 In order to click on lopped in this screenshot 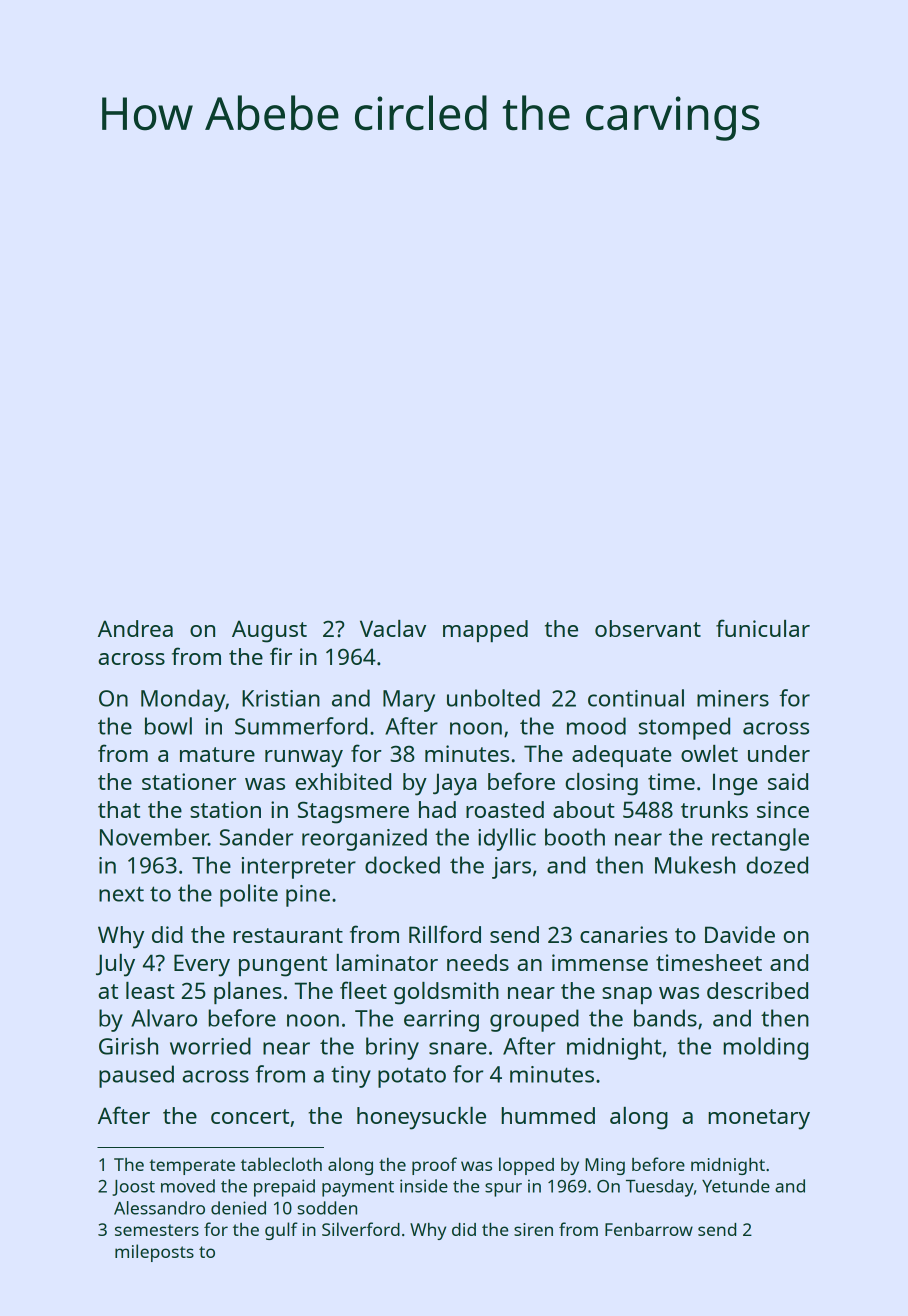, I will do `click(526, 1166)`.
